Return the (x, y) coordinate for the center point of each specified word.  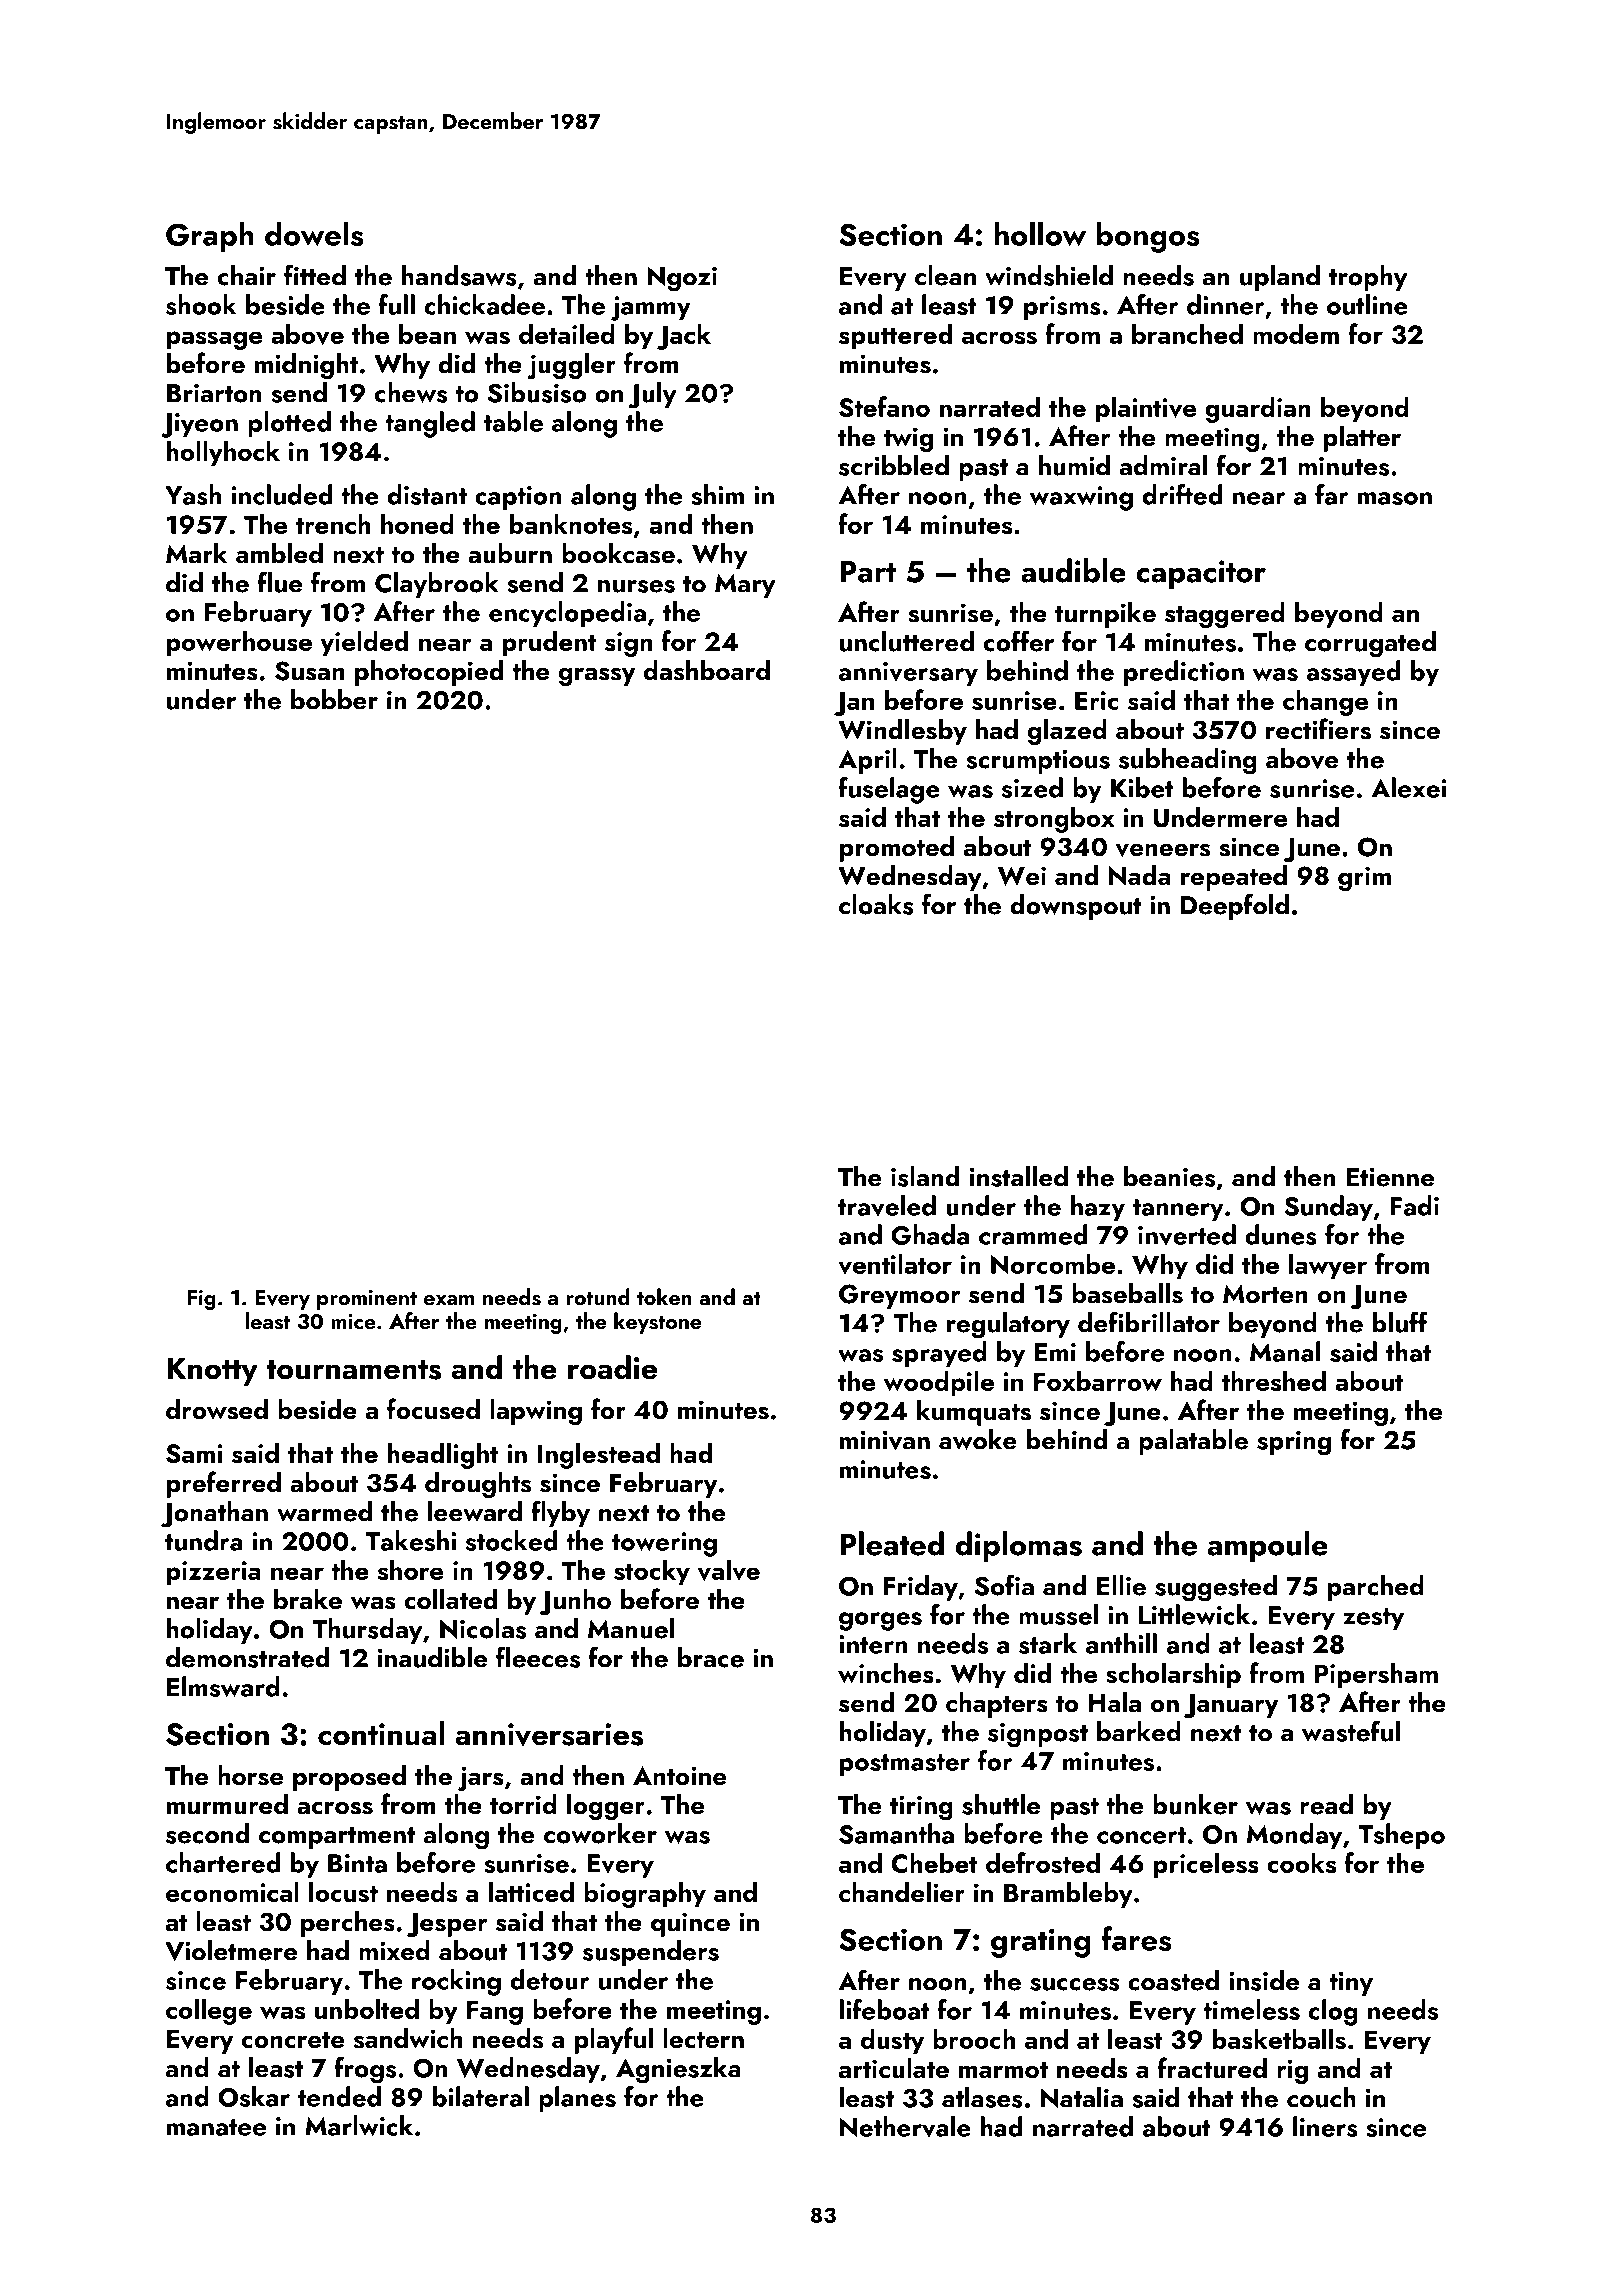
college (209, 2011)
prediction (1184, 673)
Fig (202, 1300)
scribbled (894, 465)
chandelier (902, 1892)
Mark (196, 553)
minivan (885, 1440)
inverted (1187, 1235)
